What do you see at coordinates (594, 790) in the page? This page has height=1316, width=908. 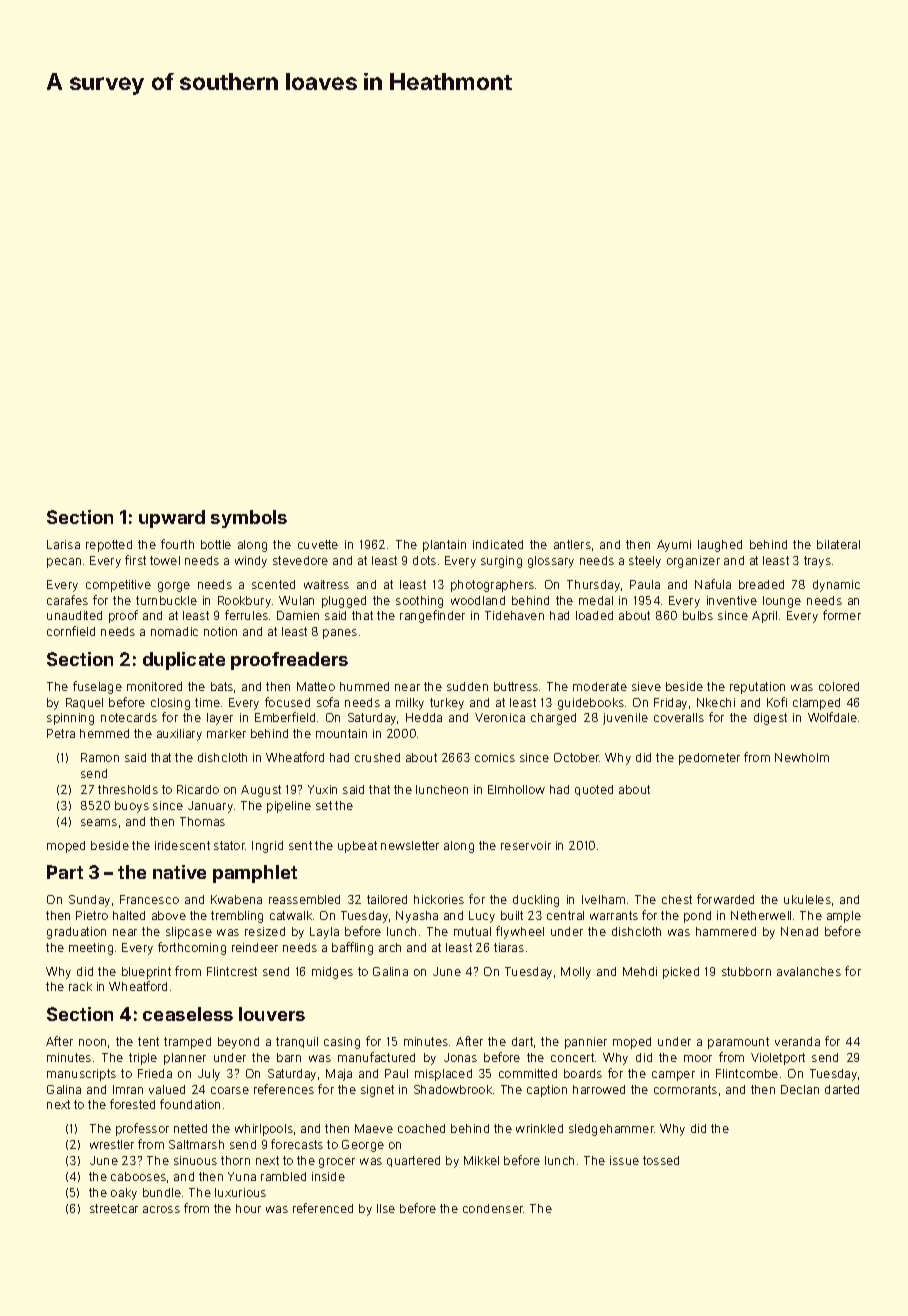 I see `quoted` at bounding box center [594, 790].
